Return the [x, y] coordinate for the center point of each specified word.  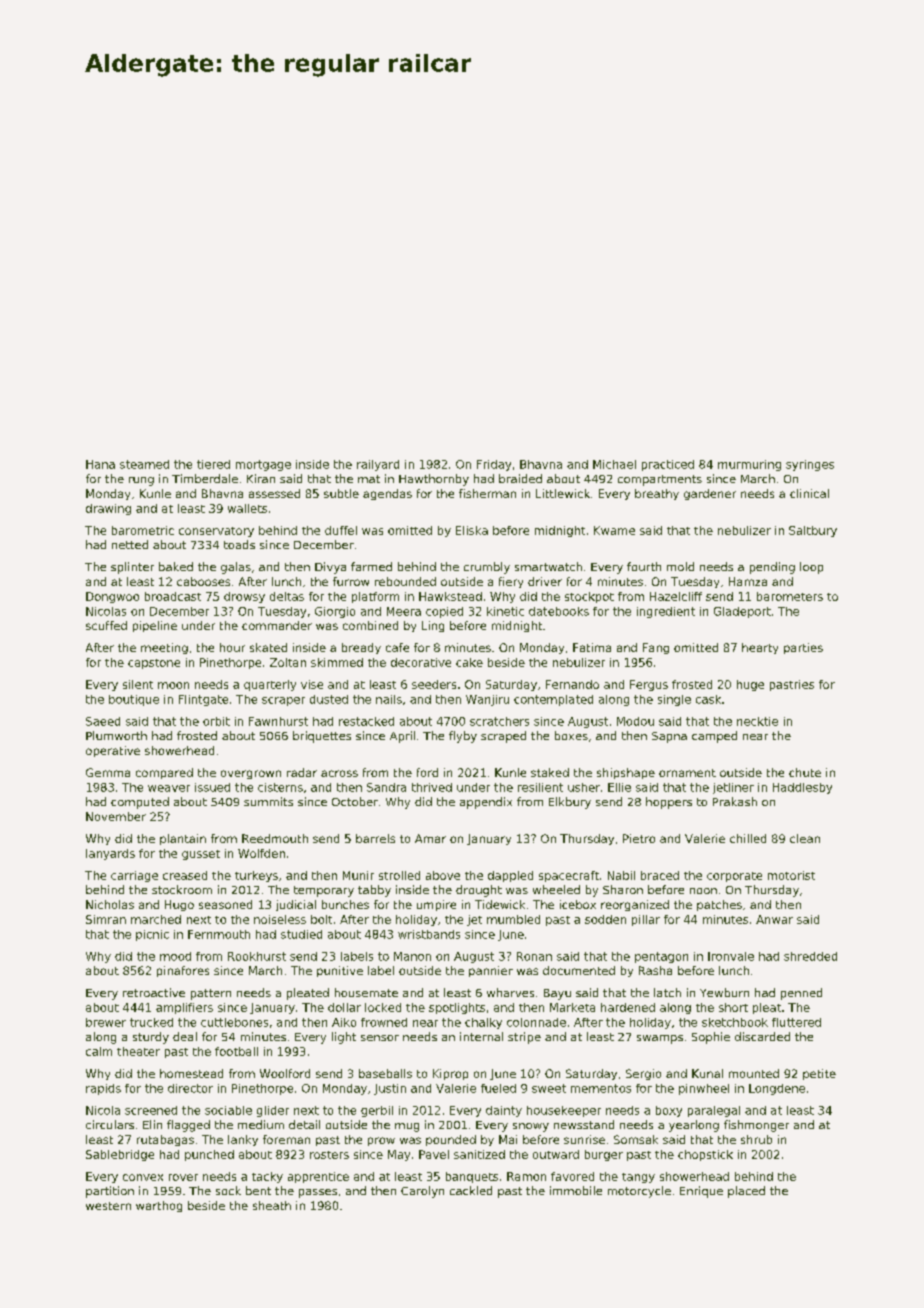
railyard [378, 465]
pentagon [661, 957]
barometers [790, 596]
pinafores [183, 971]
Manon [412, 956]
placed [746, 1192]
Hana [100, 464]
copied [444, 612]
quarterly [270, 685]
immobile [576, 1190]
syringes [810, 465]
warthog [159, 1206]
